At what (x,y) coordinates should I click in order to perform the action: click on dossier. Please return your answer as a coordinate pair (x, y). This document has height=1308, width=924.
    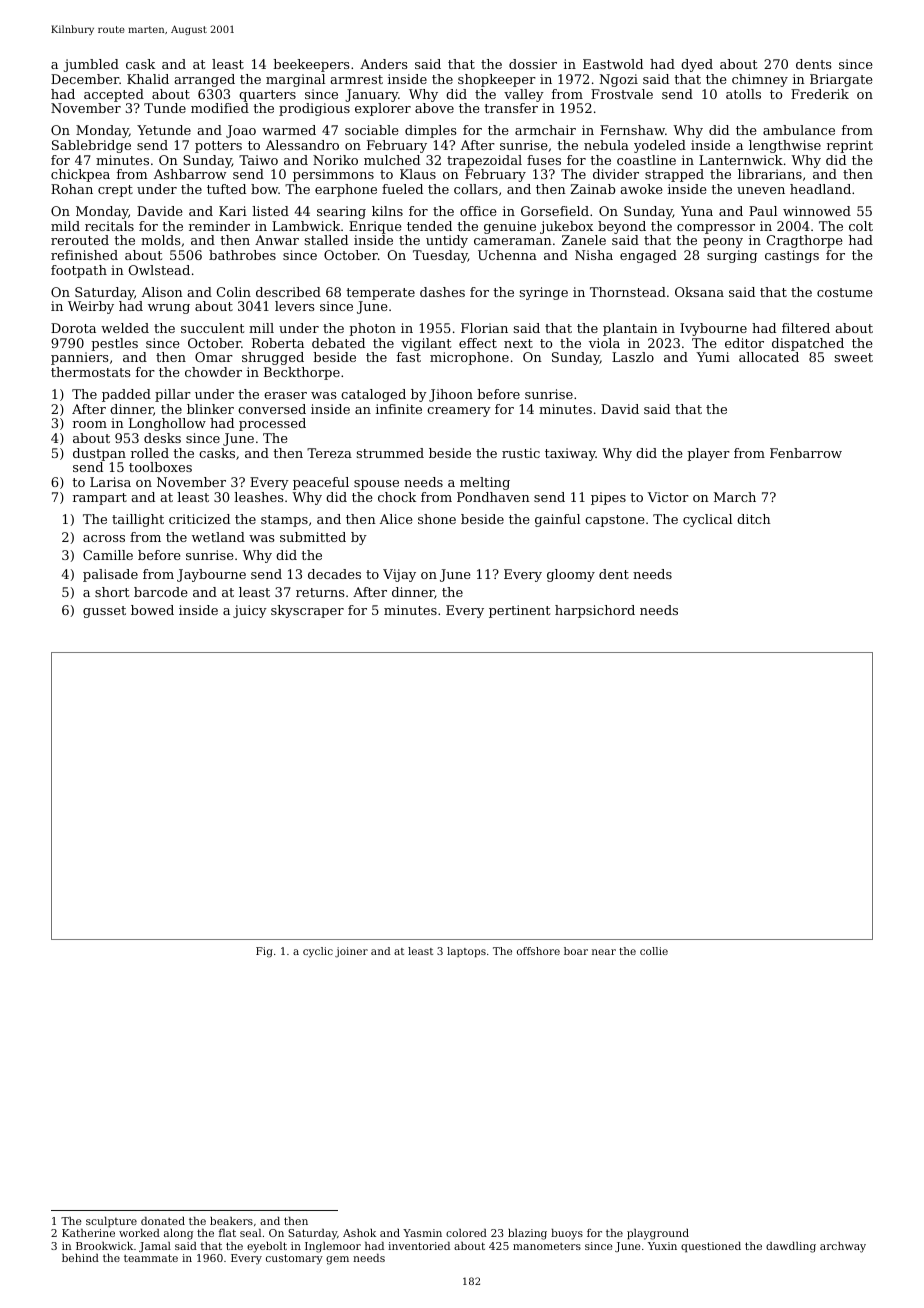
    Looking at the image, I should click on (533, 64).
